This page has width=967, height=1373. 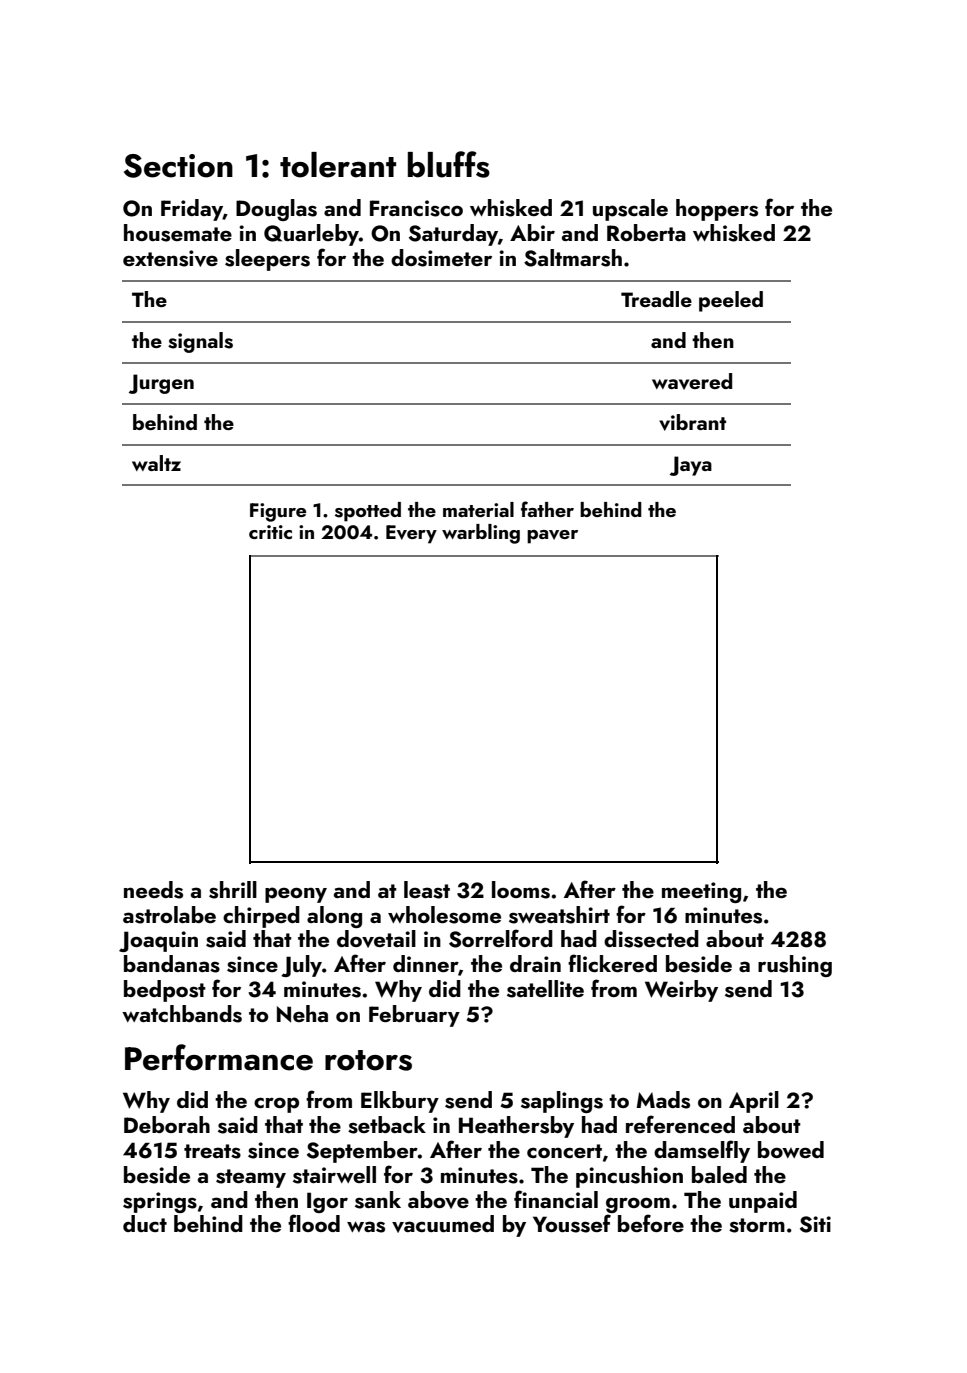 What do you see at coordinates (691, 466) in the page?
I see `Jaya` at bounding box center [691, 466].
